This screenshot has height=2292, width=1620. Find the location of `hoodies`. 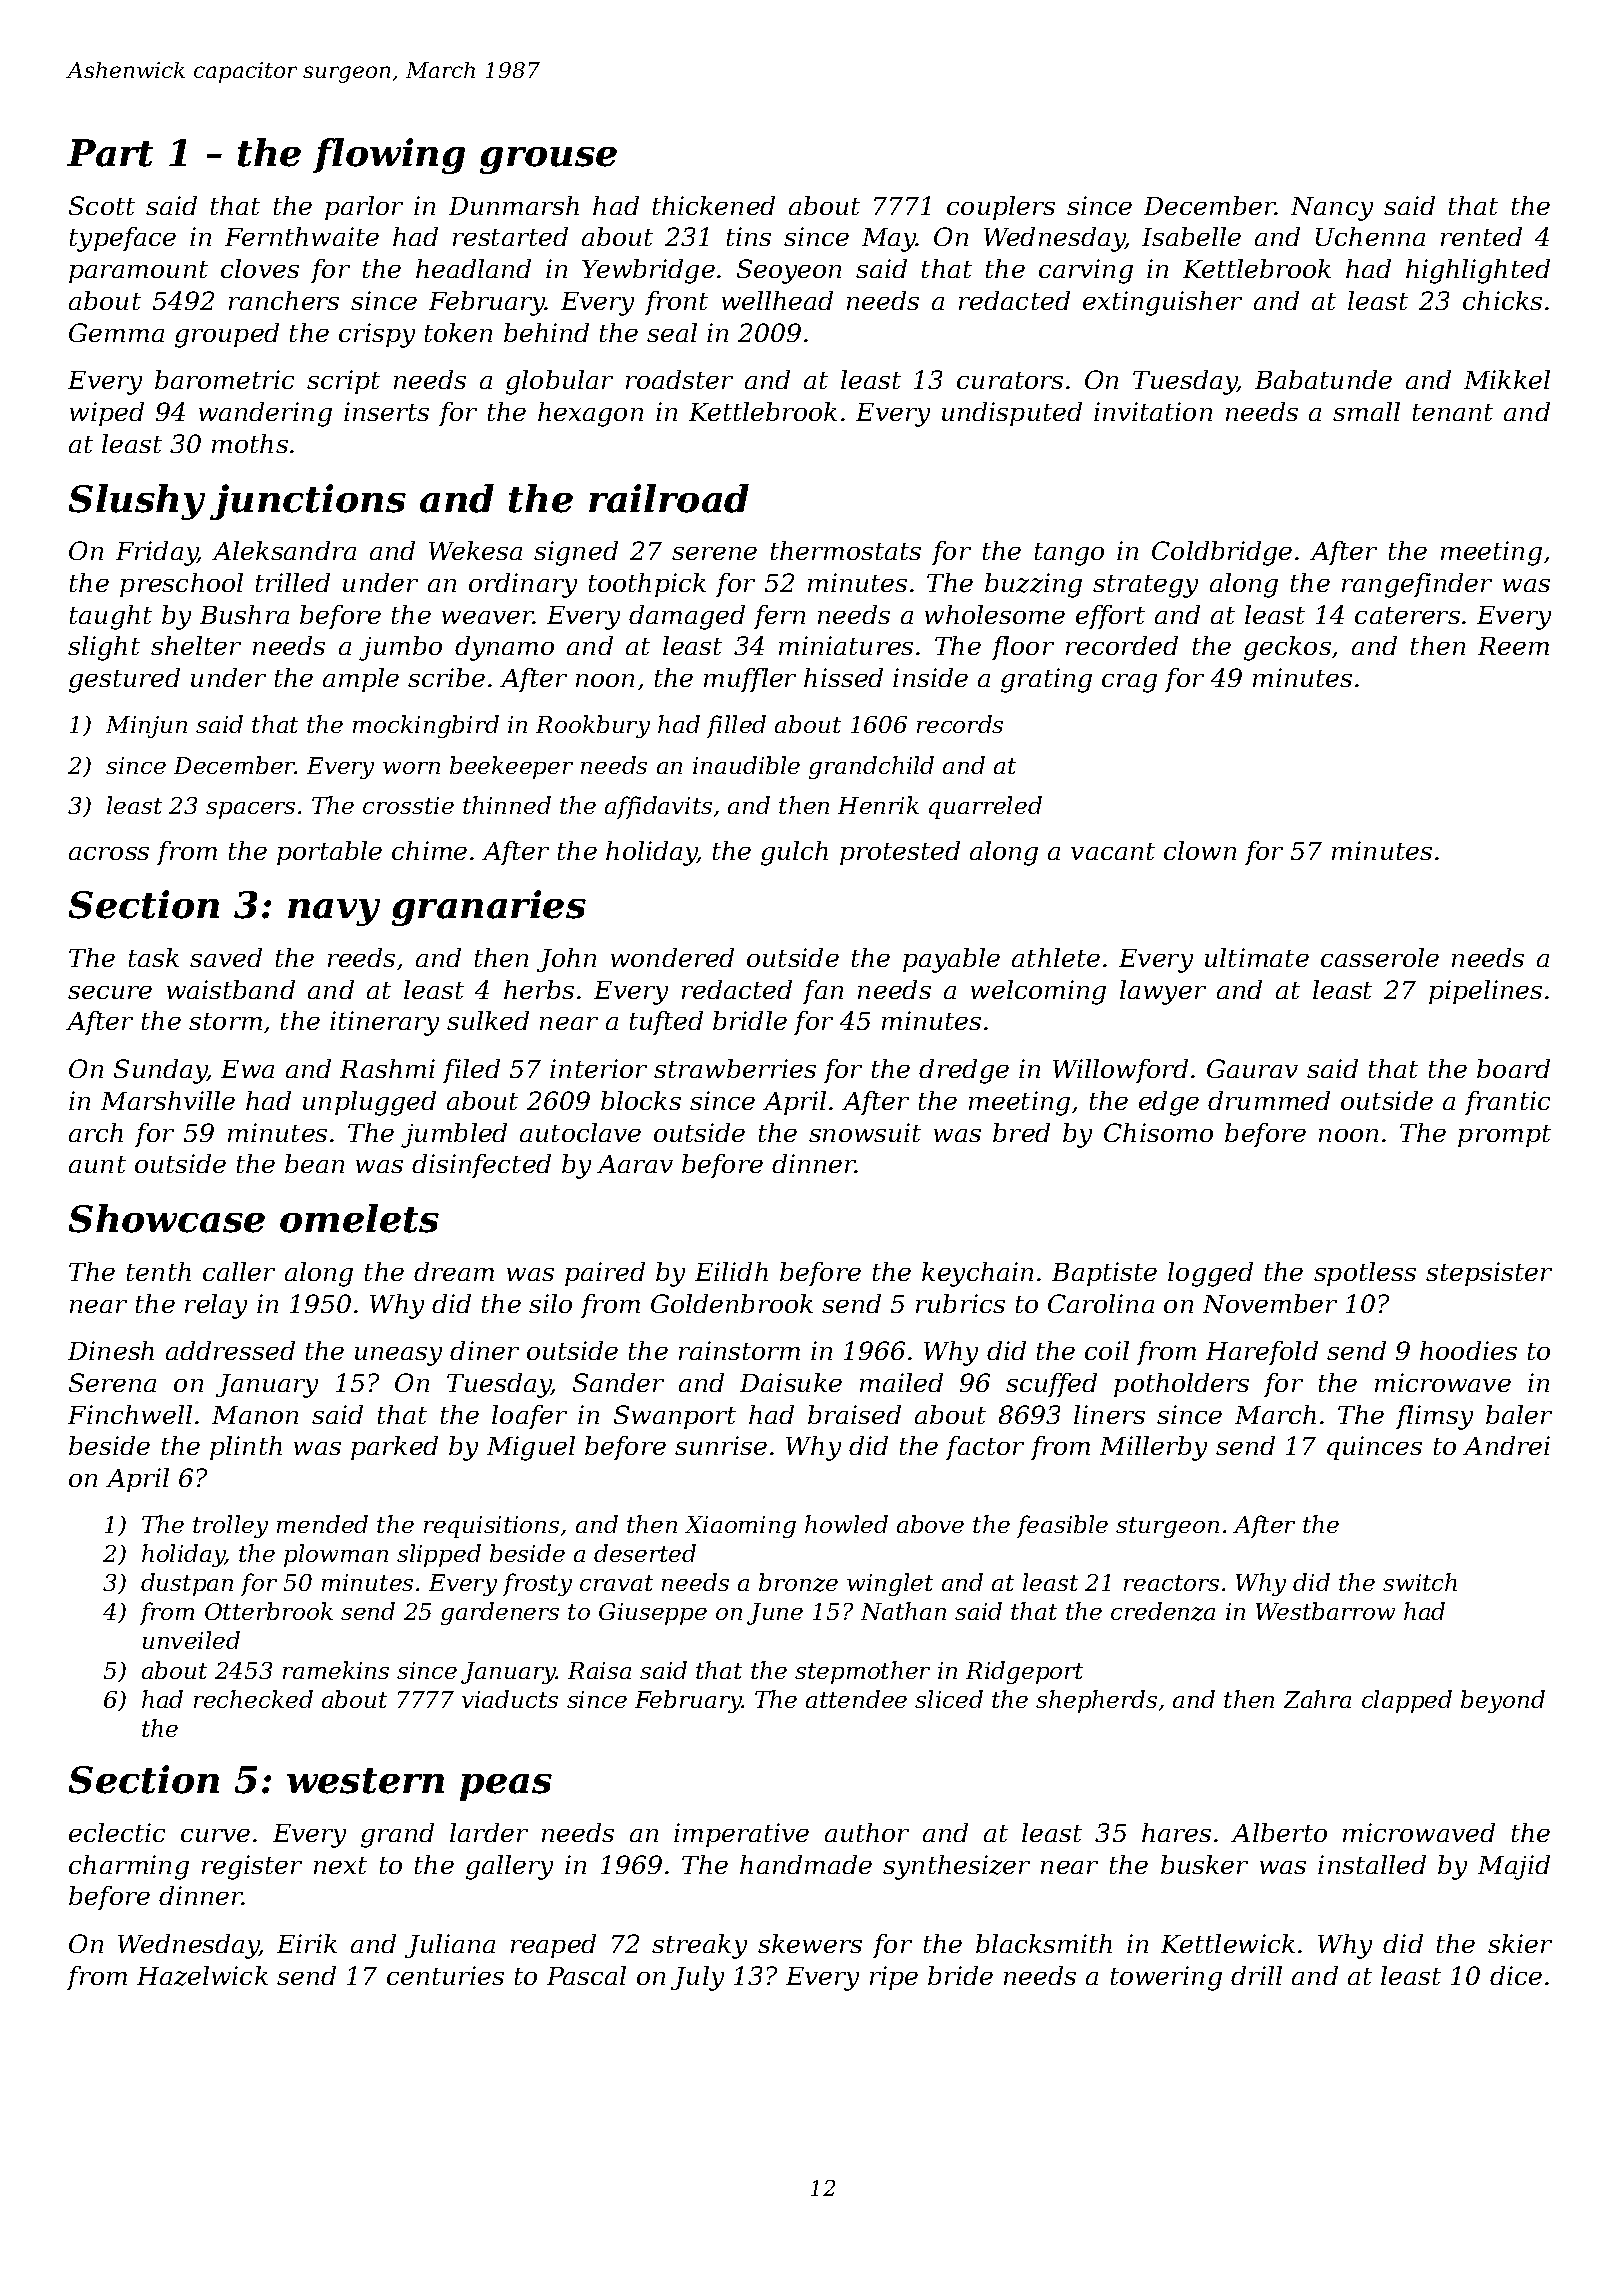

hoodies is located at coordinates (1468, 1350).
